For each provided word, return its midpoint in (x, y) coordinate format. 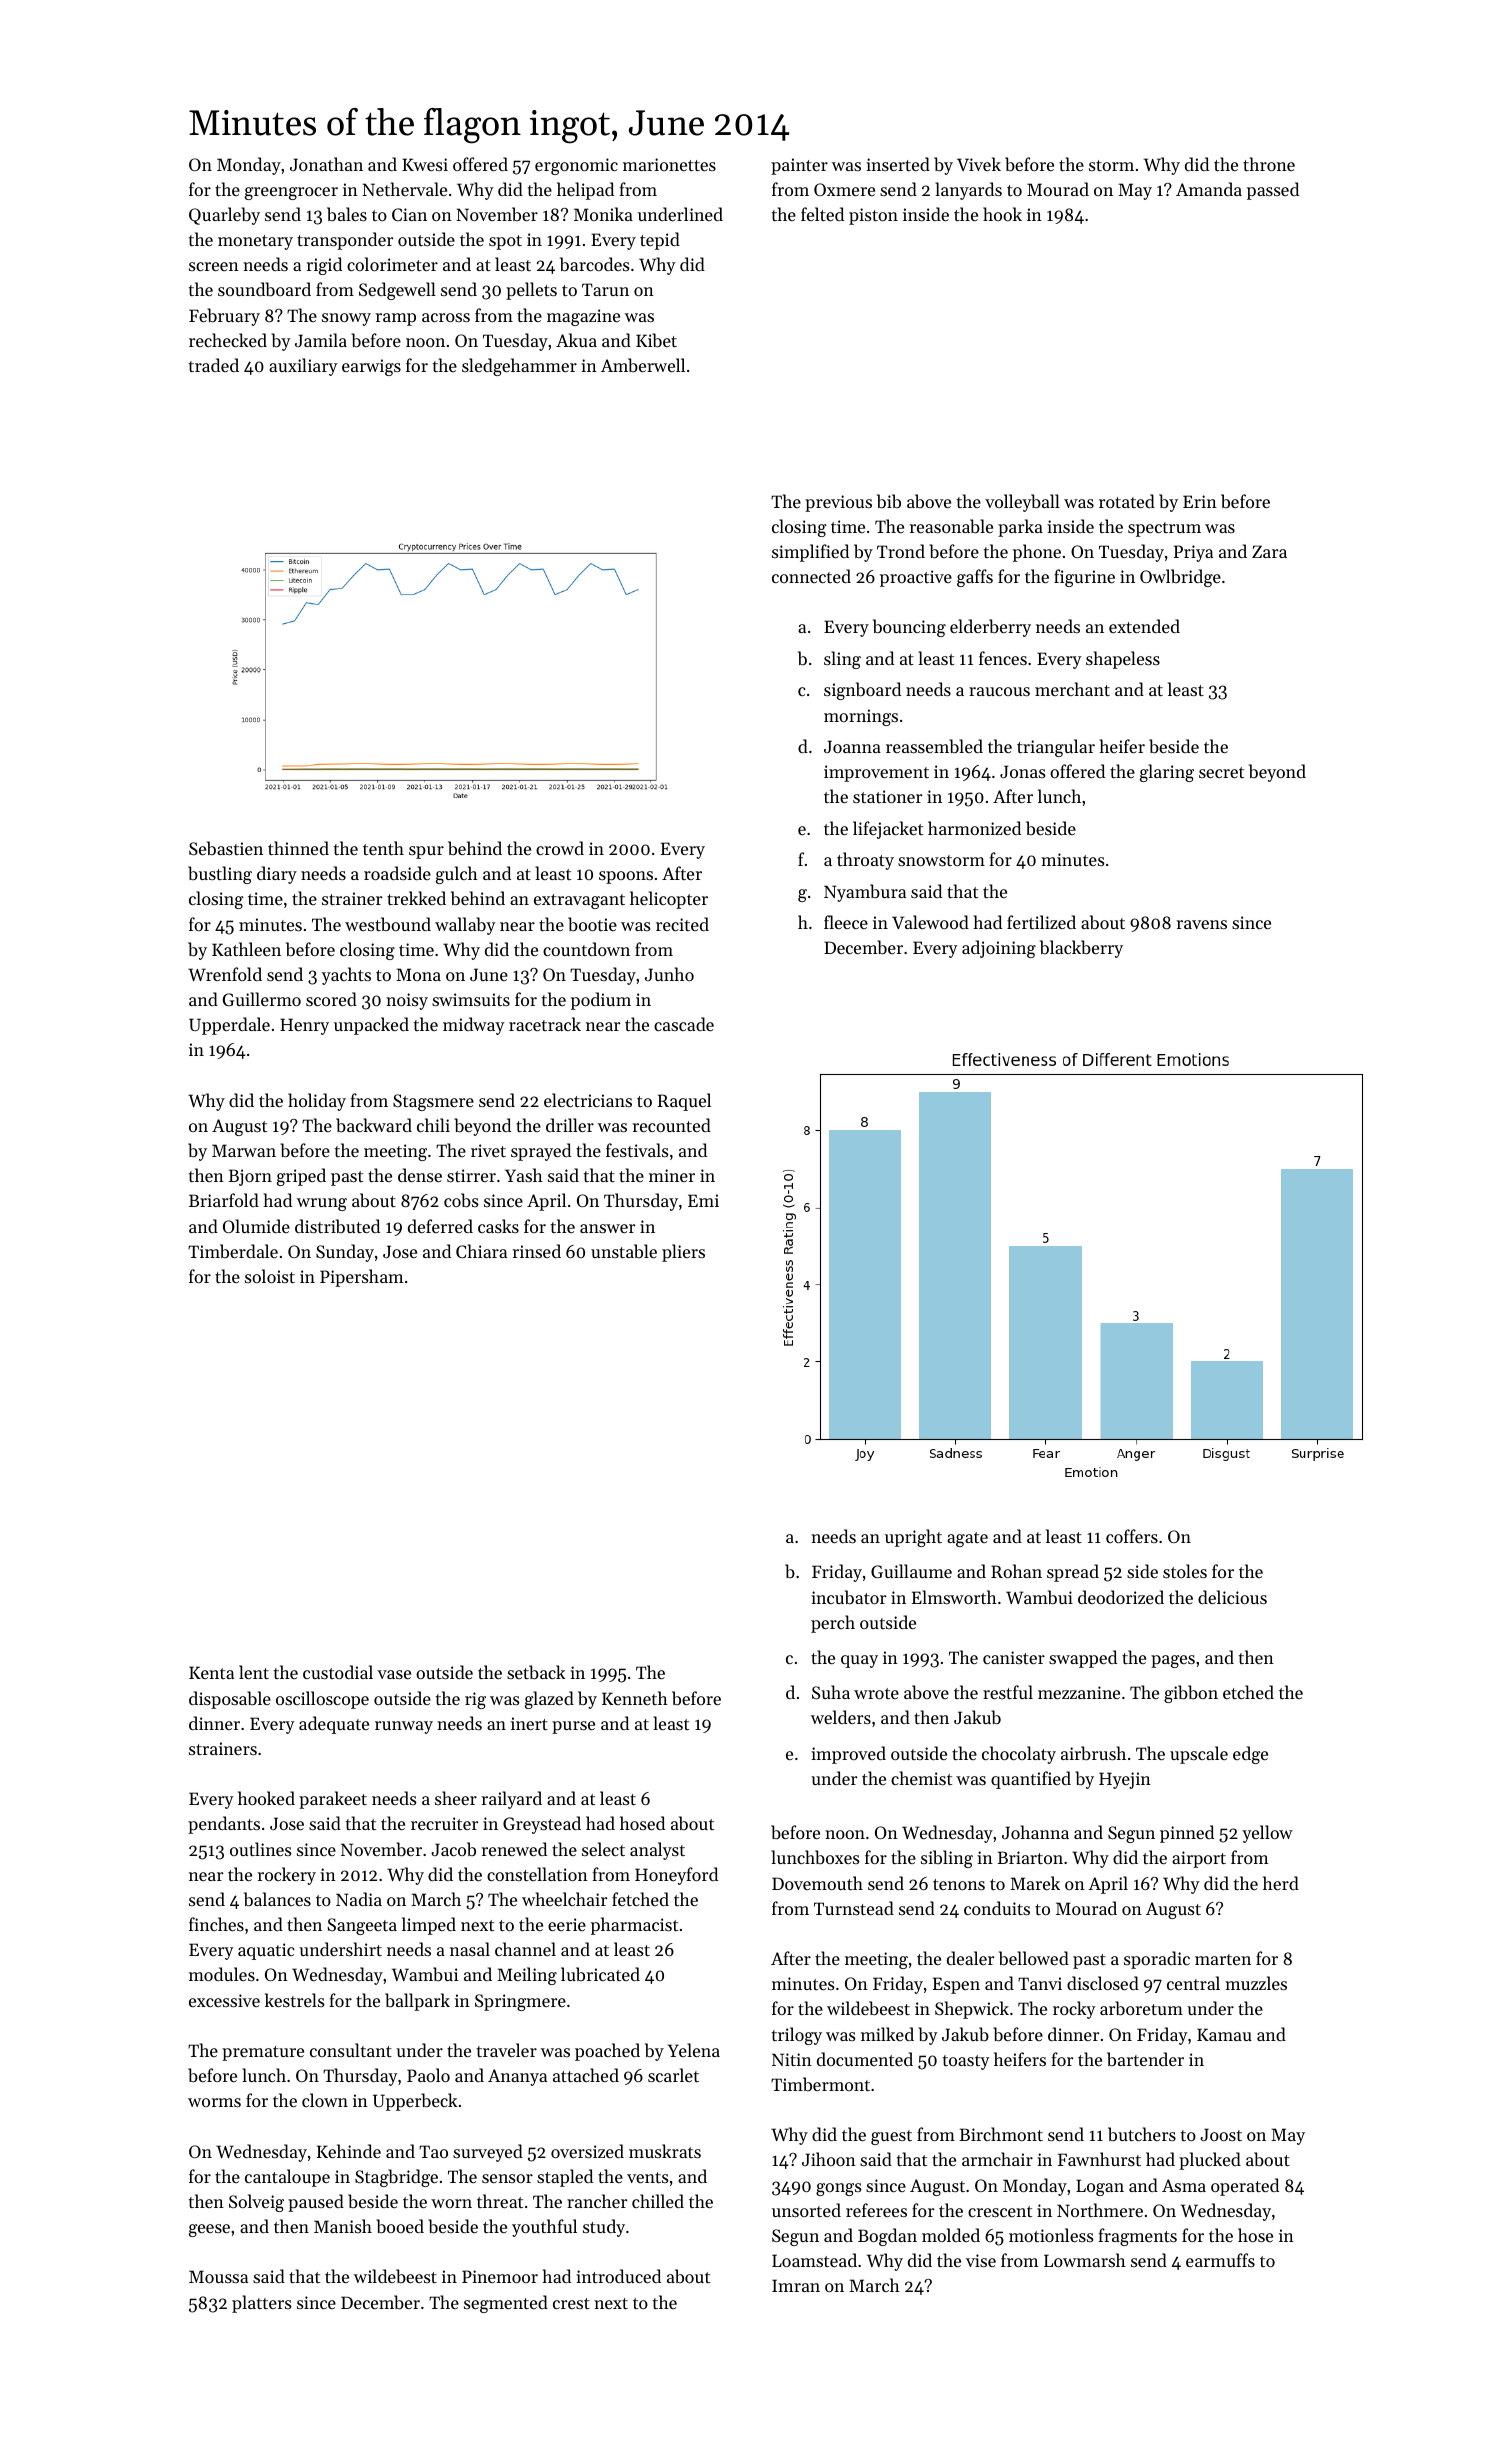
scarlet (673, 2075)
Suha (831, 1692)
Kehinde (349, 2151)
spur (426, 852)
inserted (898, 164)
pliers (683, 1253)
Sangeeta (362, 1926)
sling (842, 660)
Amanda (1209, 189)
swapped (1083, 1659)
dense (420, 1175)
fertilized (1041, 922)
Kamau (1224, 2034)
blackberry (1081, 949)
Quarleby (224, 216)
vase (394, 1674)
